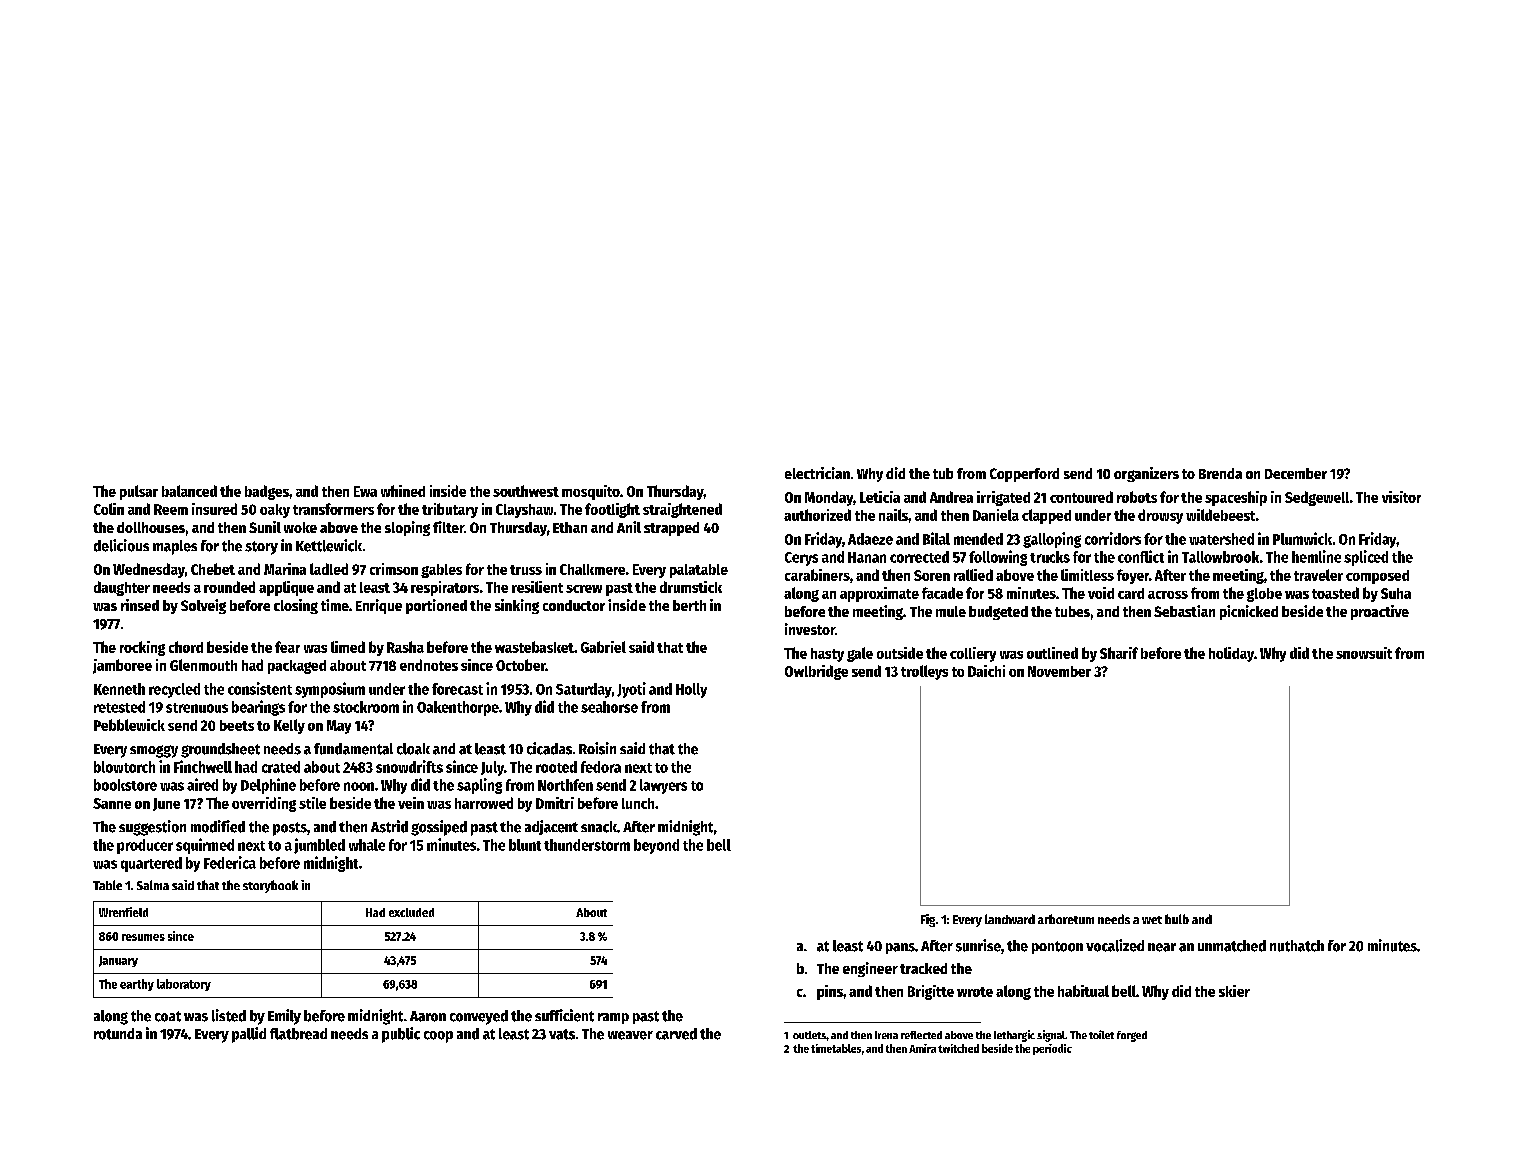 The image size is (1519, 1174). Describe the element at coordinates (287, 647) in the screenshot. I see `fear` at that location.
